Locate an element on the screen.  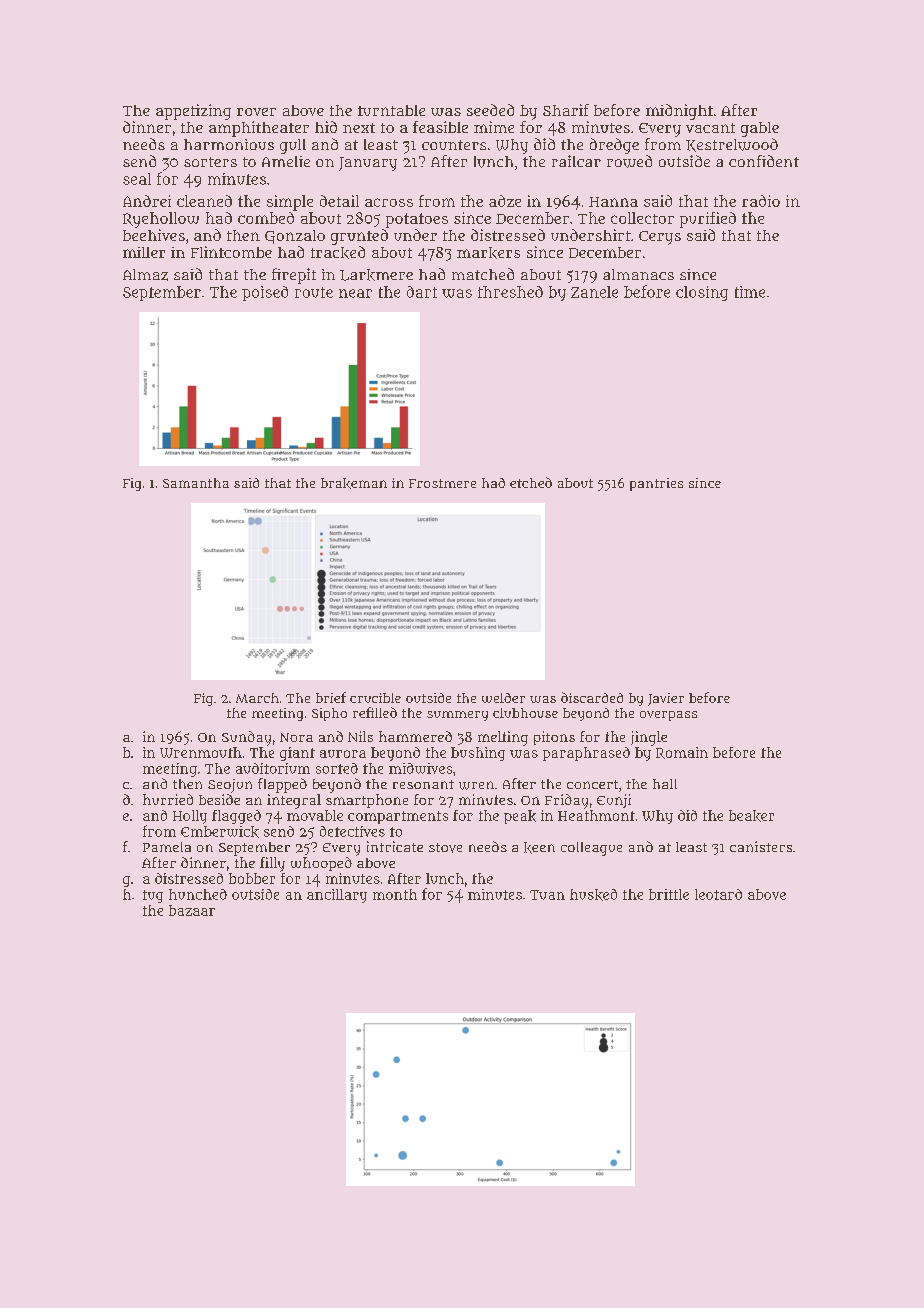
turntable is located at coordinates (391, 110).
